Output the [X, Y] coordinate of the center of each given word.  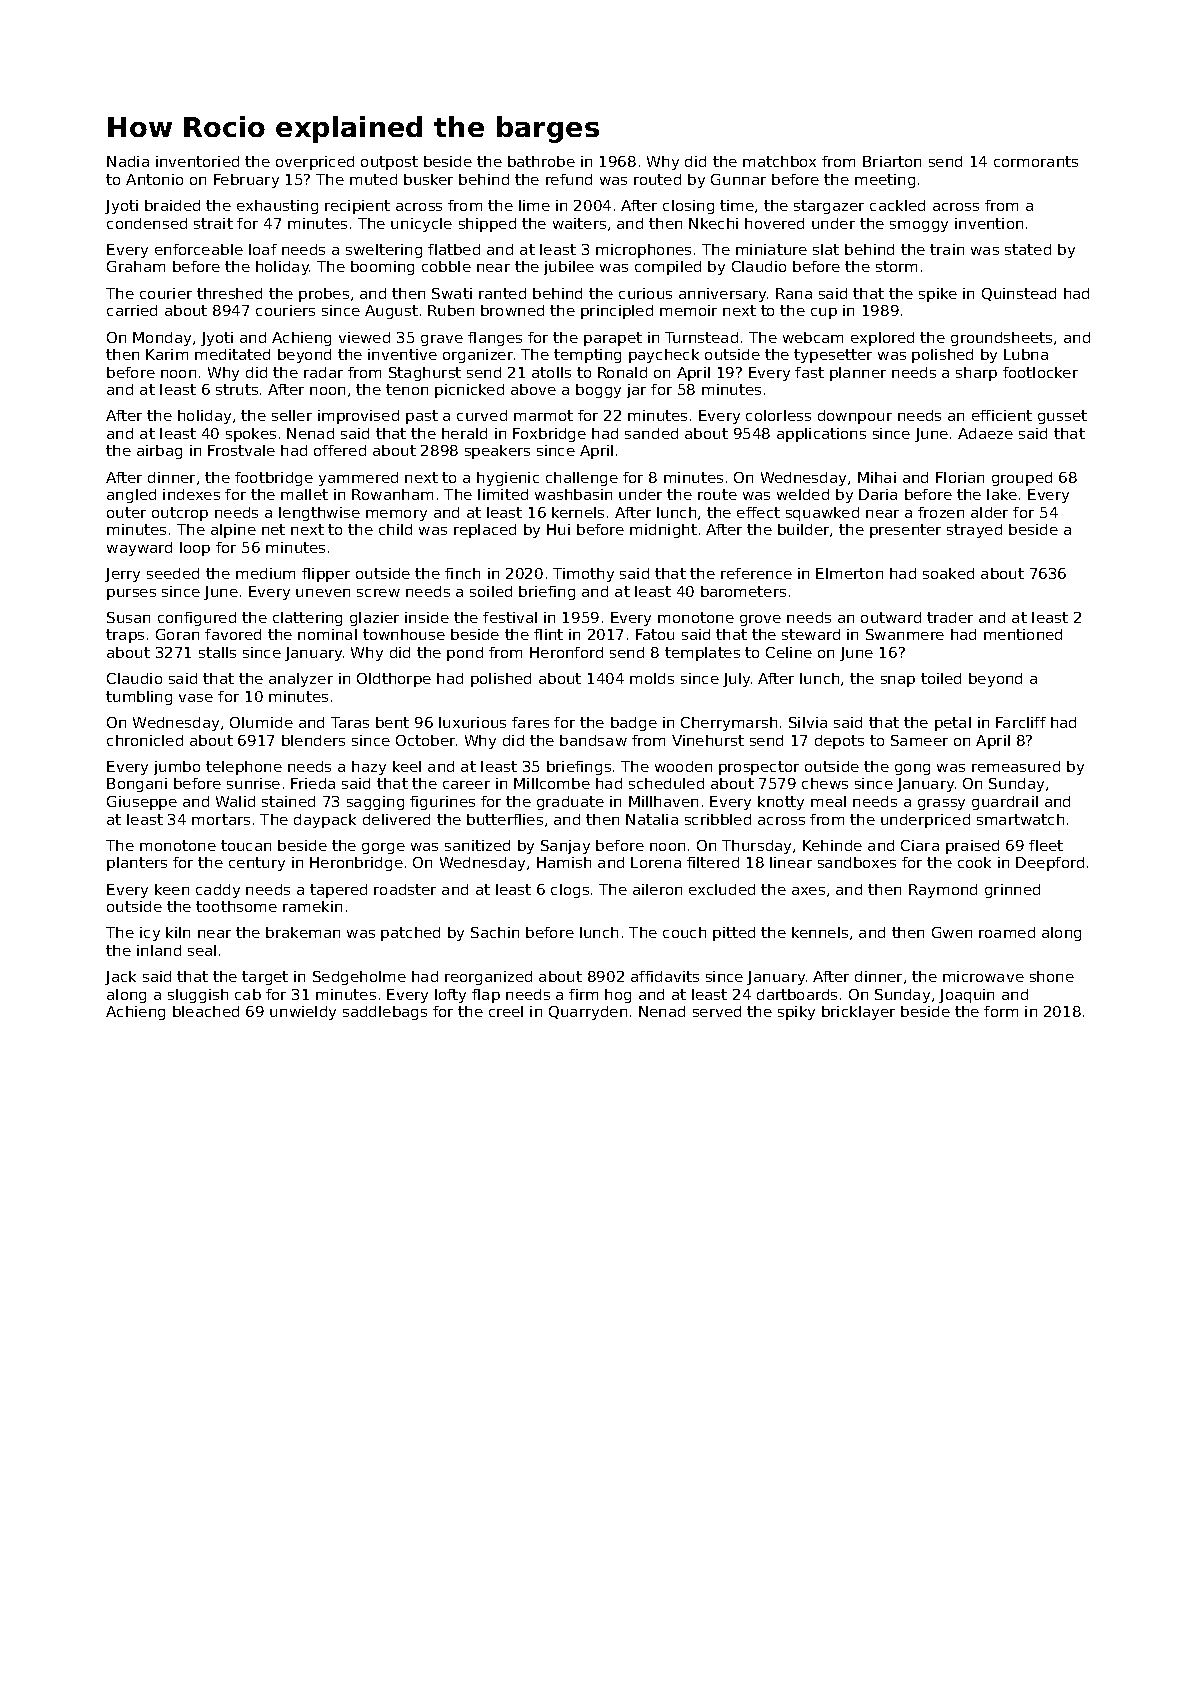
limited [503, 494]
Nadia [128, 161]
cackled [897, 205]
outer [126, 512]
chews [825, 783]
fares [530, 722]
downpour [855, 417]
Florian [960, 477]
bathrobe [541, 161]
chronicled [145, 740]
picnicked [469, 391]
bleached [206, 1011]
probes [324, 295]
